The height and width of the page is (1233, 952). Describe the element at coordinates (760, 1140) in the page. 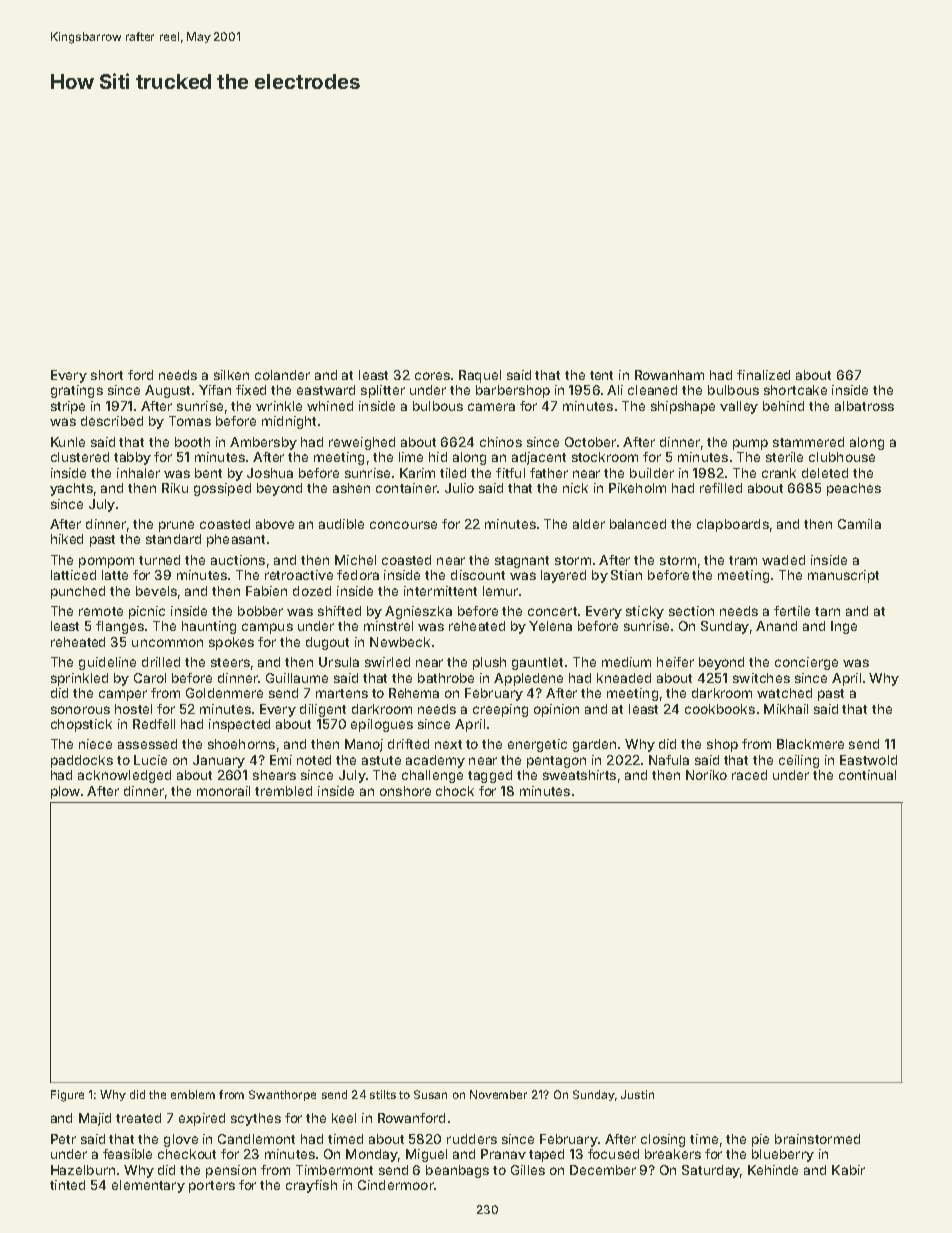

I see `pie` at that location.
